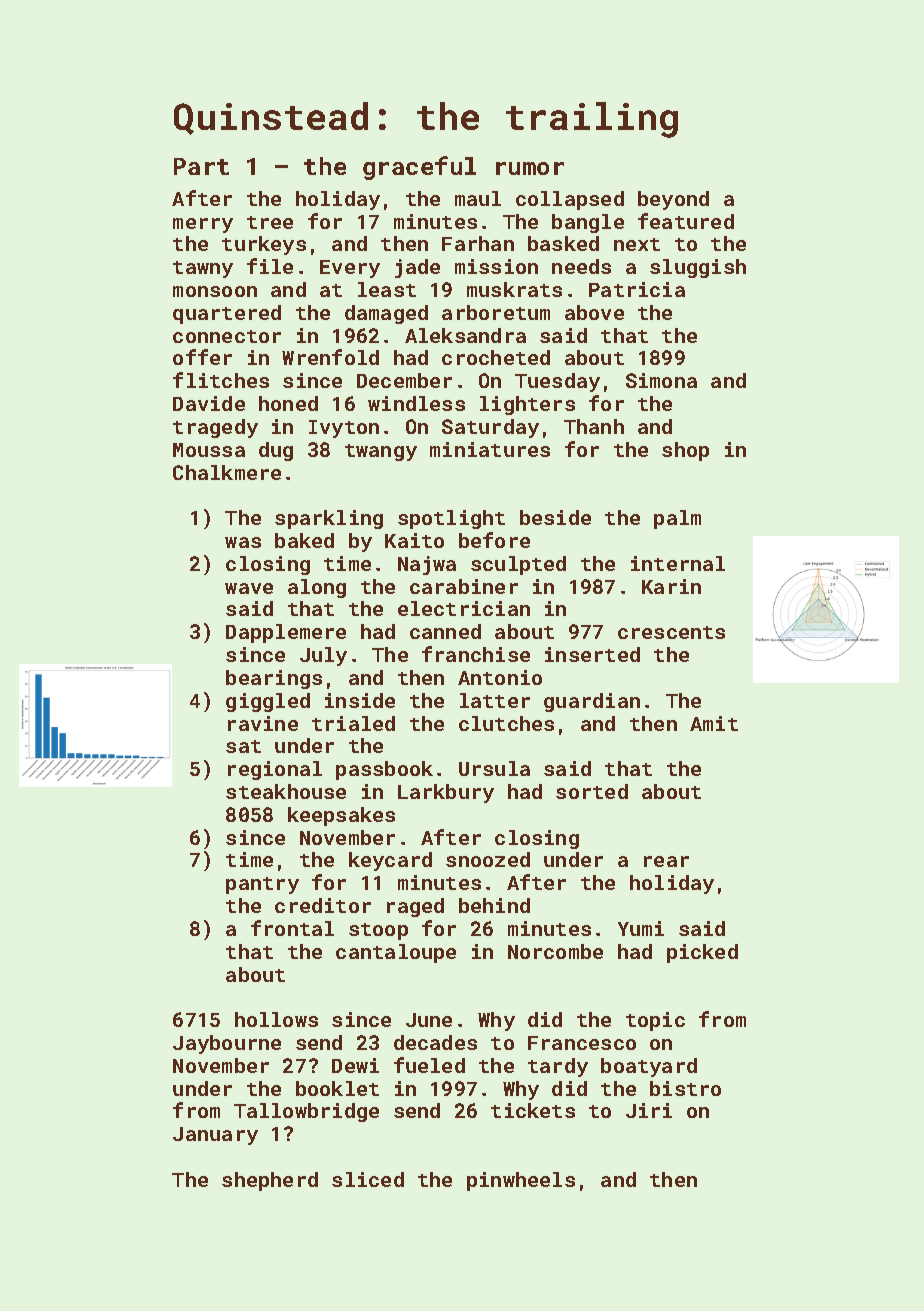 Image resolution: width=924 pixels, height=1311 pixels. What do you see at coordinates (649, 1110) in the page?
I see `Jiri` at bounding box center [649, 1110].
